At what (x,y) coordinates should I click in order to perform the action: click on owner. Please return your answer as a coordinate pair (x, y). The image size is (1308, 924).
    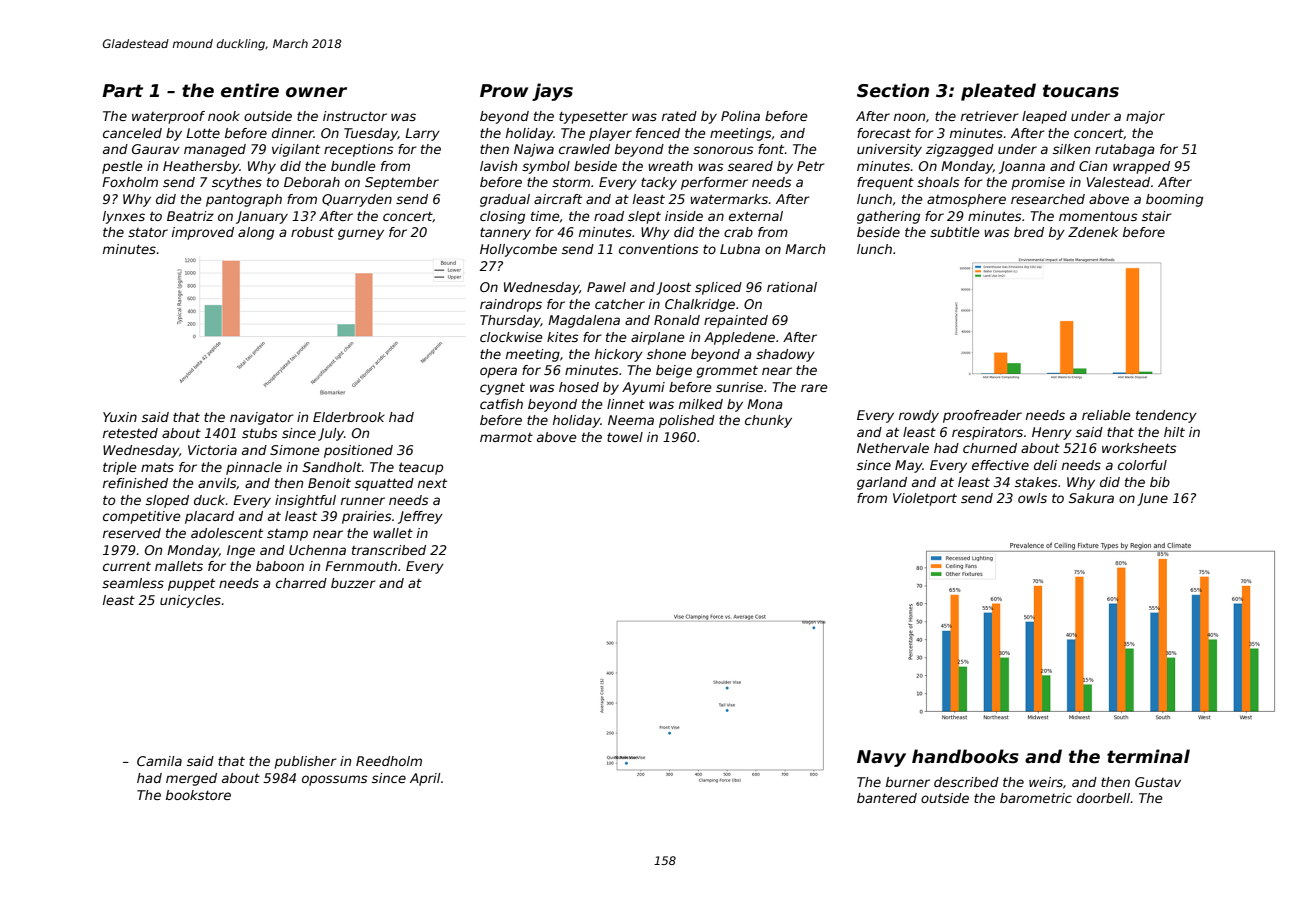
    Looking at the image, I should click on (316, 92).
